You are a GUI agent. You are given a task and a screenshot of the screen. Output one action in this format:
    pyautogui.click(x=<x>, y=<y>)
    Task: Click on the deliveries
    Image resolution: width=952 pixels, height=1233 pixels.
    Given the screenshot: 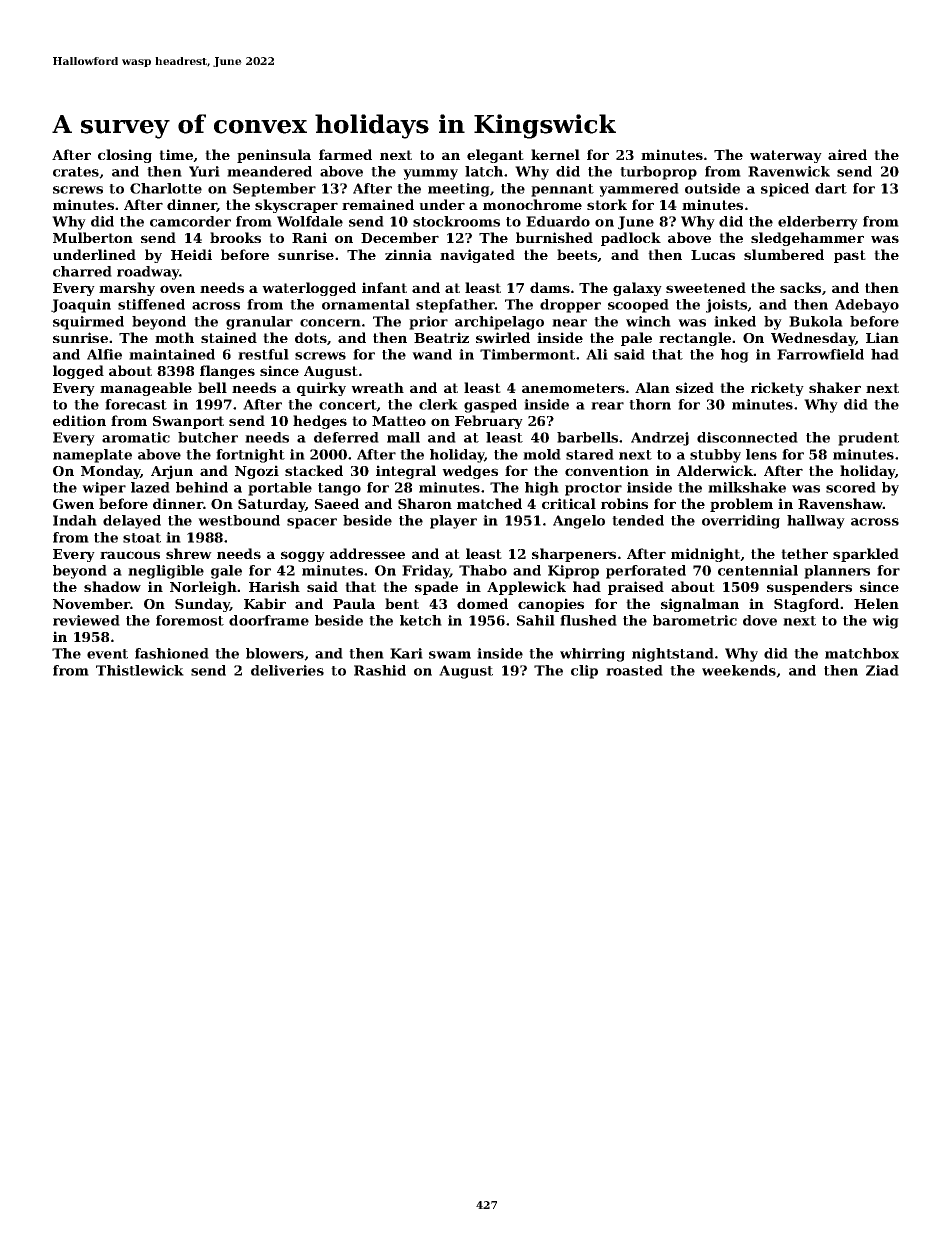 What is the action you would take?
    pyautogui.click(x=287, y=670)
